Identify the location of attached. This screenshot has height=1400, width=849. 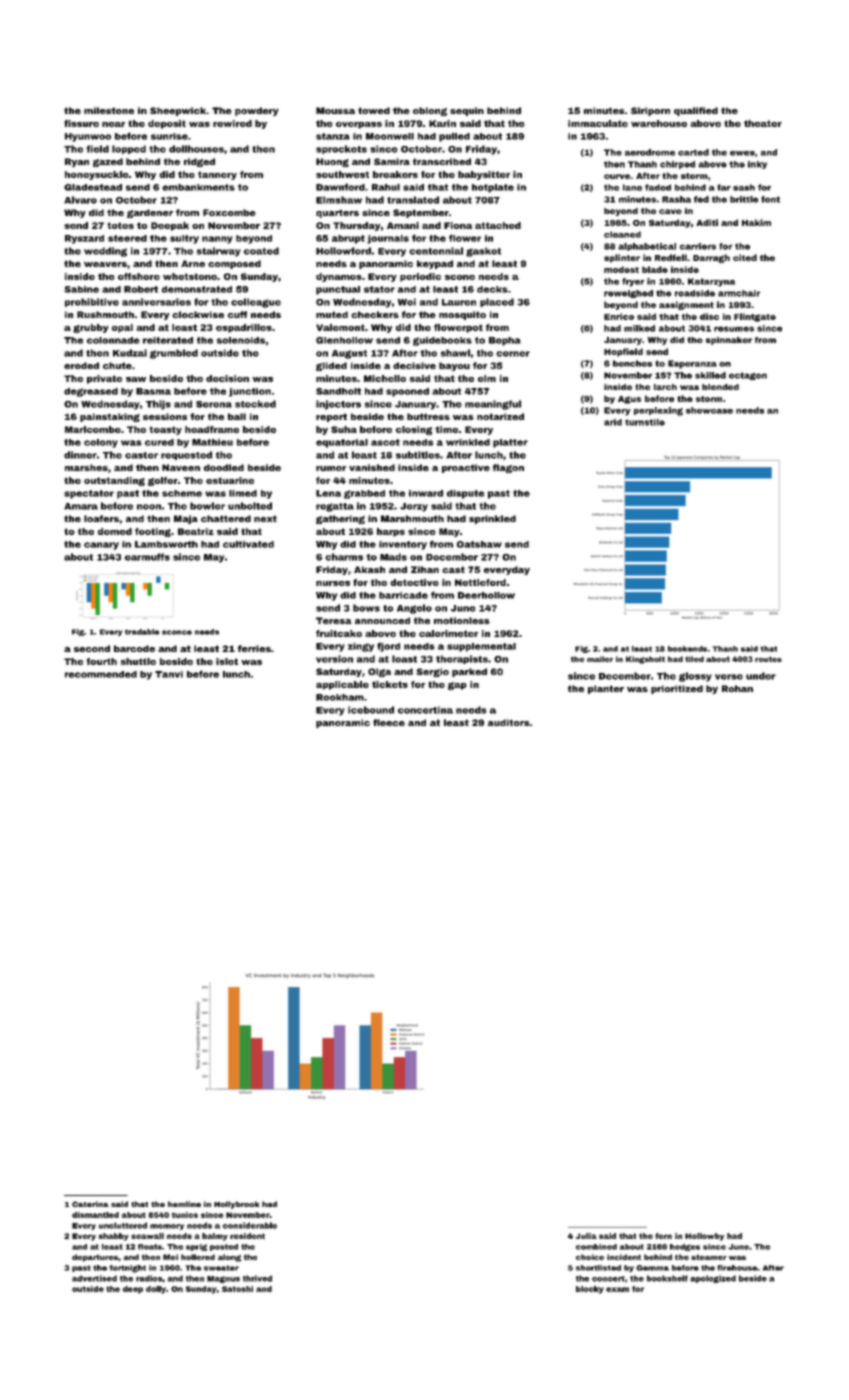
(498, 225).
